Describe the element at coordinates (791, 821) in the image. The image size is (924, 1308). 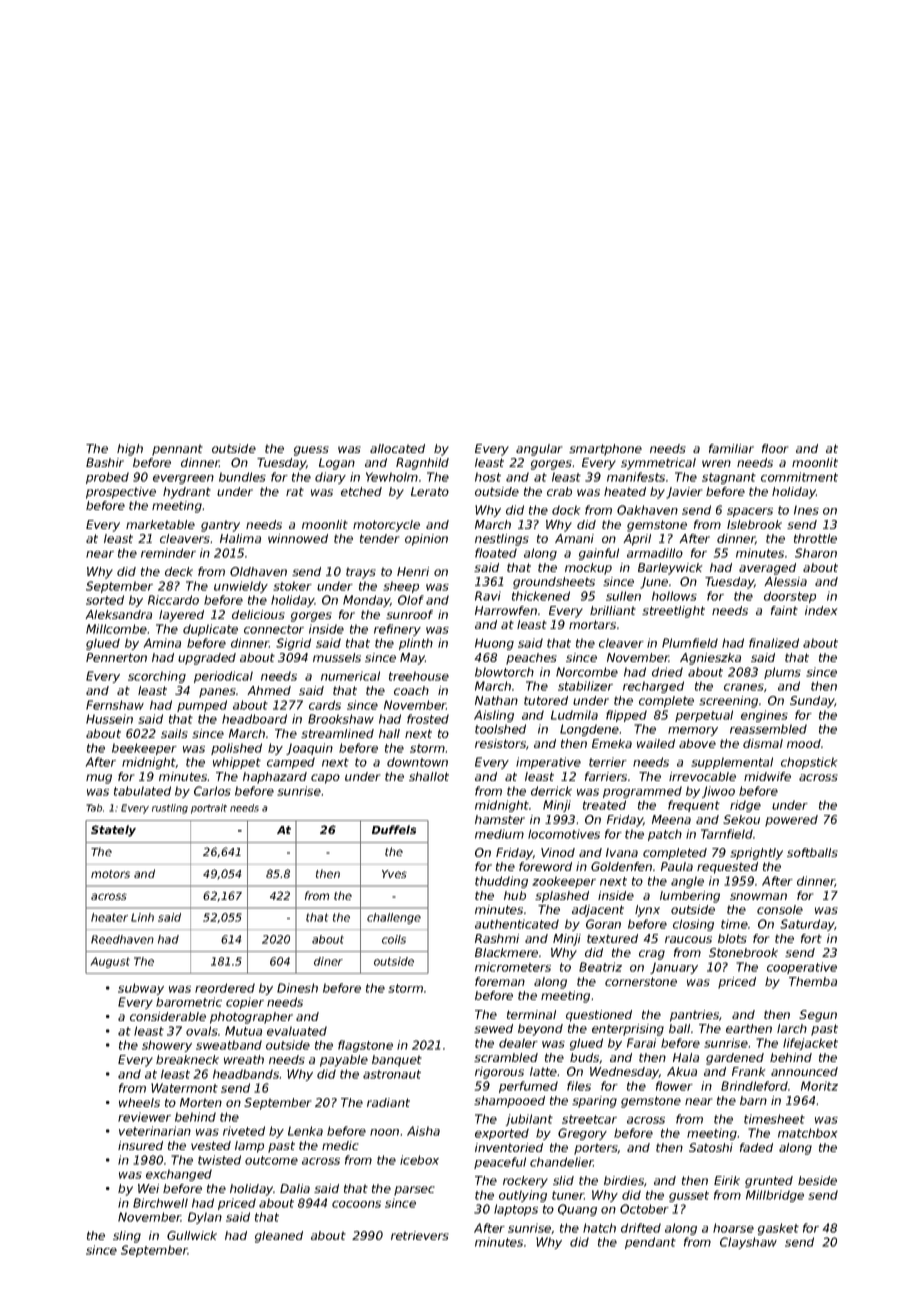
I see `powered` at that location.
